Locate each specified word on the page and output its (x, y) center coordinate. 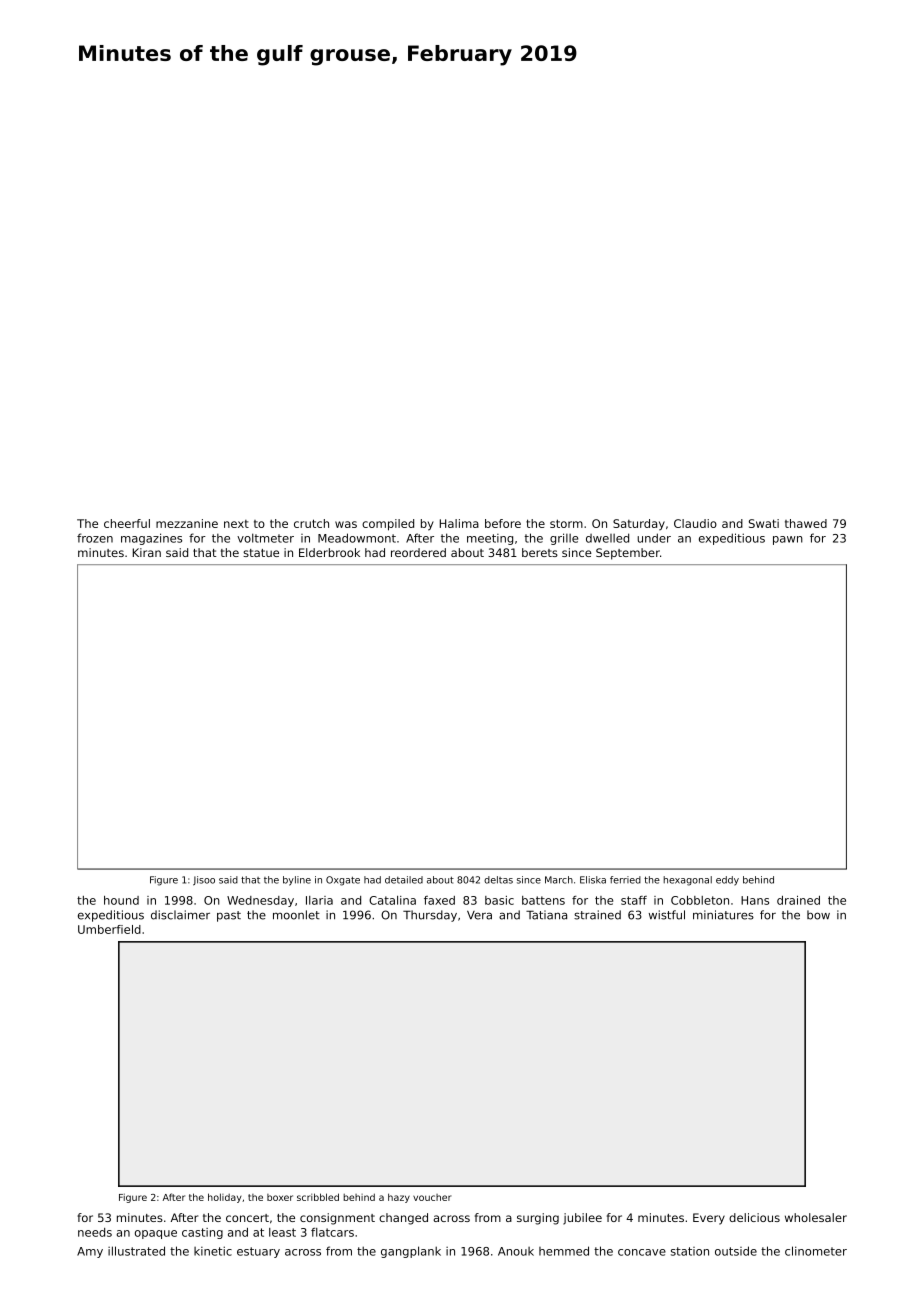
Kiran (147, 552)
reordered (418, 552)
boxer (280, 1197)
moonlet (296, 915)
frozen (95, 538)
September (628, 554)
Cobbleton (700, 900)
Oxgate (343, 881)
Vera (479, 915)
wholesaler (816, 1217)
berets (540, 552)
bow (818, 915)
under (654, 538)
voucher (432, 1197)
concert (247, 1218)
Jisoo (204, 881)
